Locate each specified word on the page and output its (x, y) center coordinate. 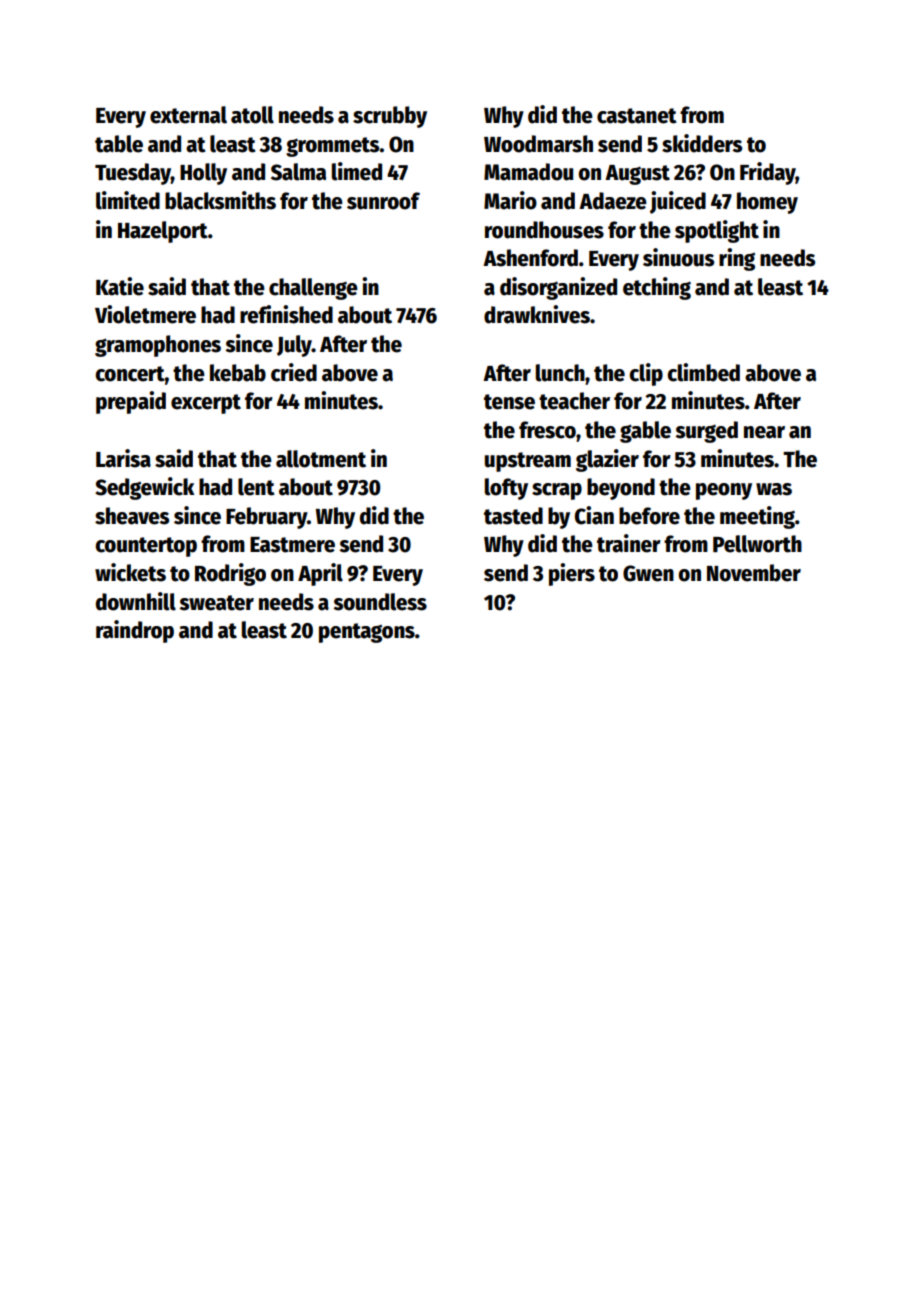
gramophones (158, 346)
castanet (637, 116)
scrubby (390, 117)
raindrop (135, 631)
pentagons (367, 633)
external (188, 115)
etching (657, 288)
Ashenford (530, 258)
